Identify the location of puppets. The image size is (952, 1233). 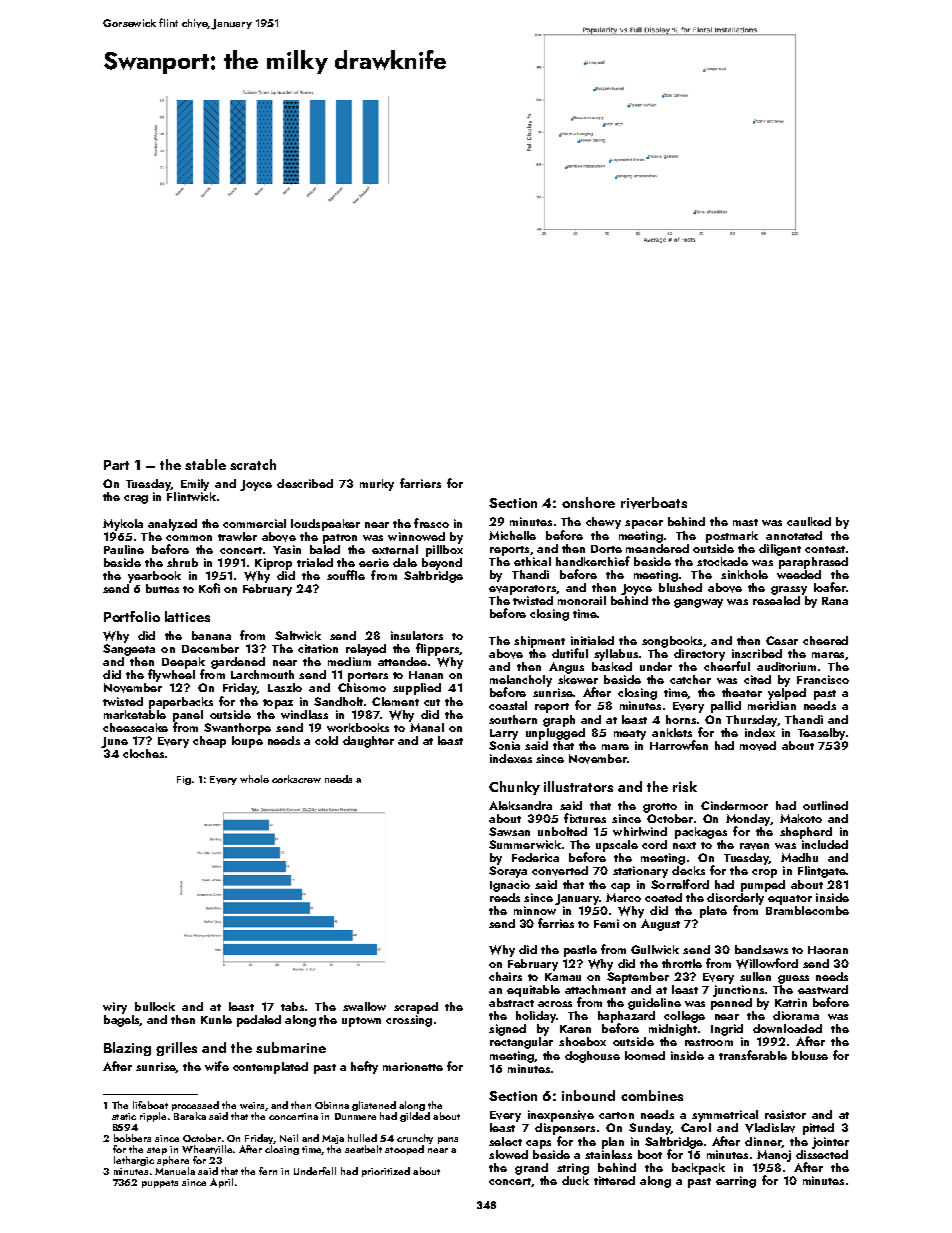
(160, 1184).
